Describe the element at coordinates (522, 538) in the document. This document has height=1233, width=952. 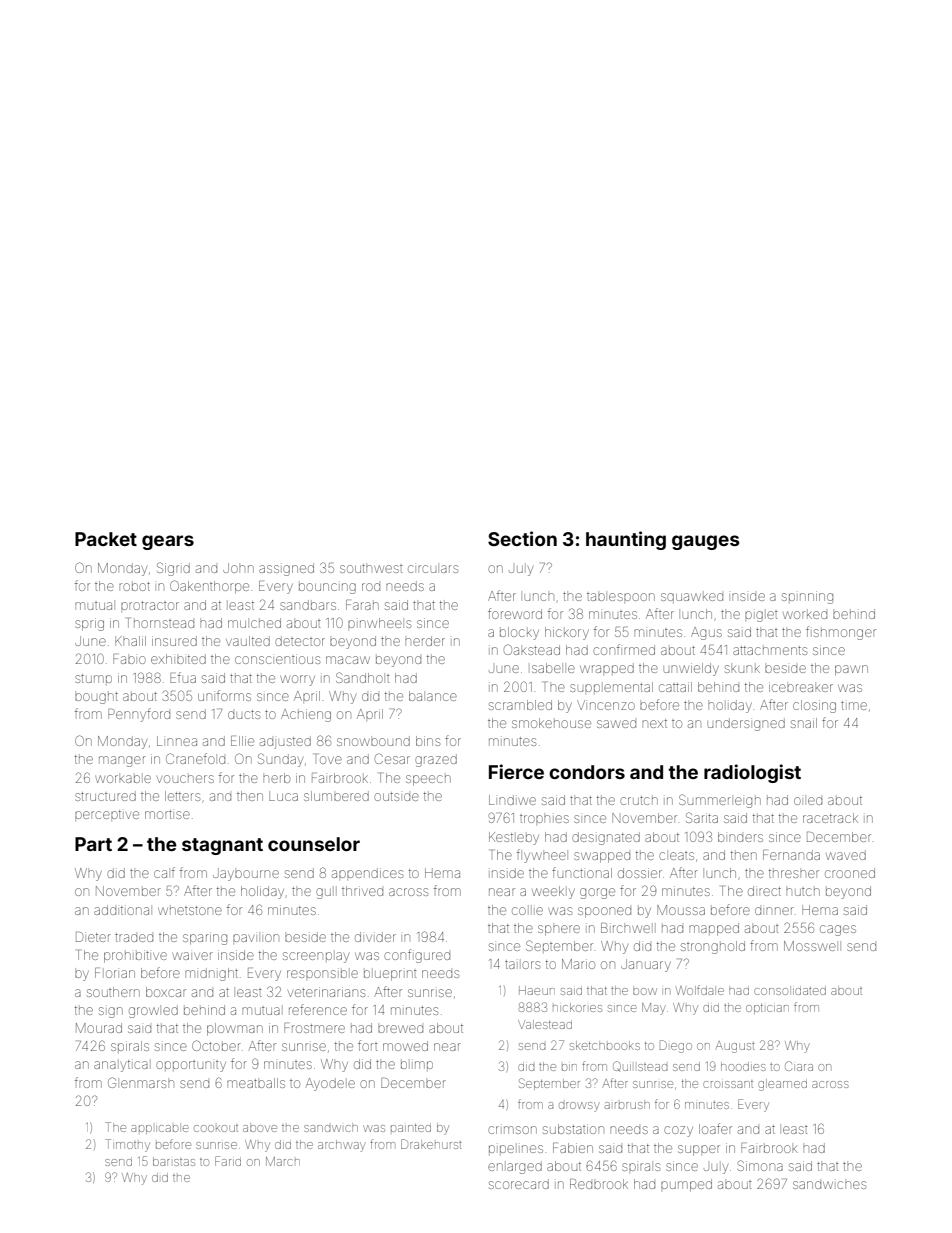
I see `Section` at that location.
